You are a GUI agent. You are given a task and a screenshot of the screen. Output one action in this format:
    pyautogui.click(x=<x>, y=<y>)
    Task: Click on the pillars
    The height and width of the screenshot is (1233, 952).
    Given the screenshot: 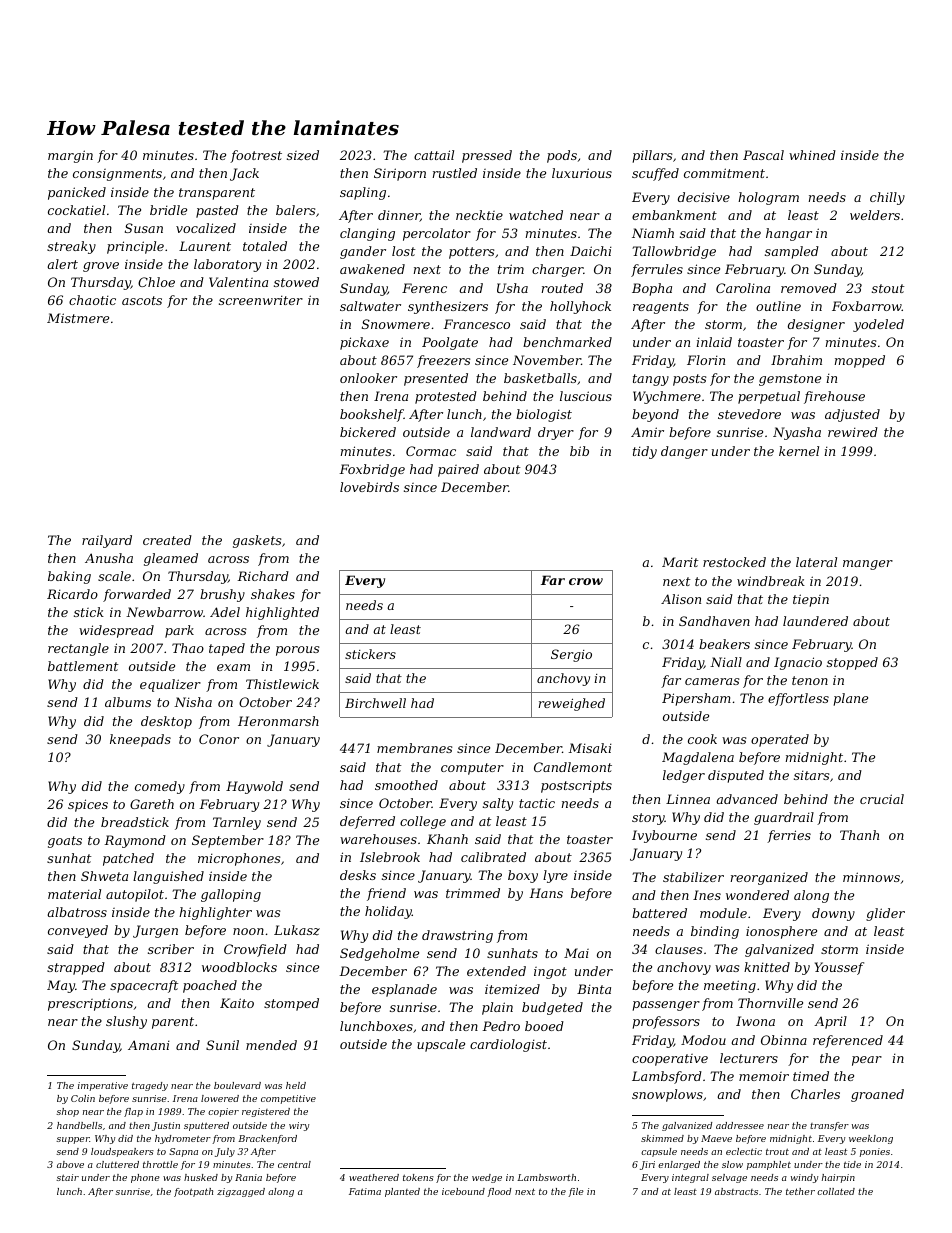 What is the action you would take?
    pyautogui.click(x=652, y=156)
